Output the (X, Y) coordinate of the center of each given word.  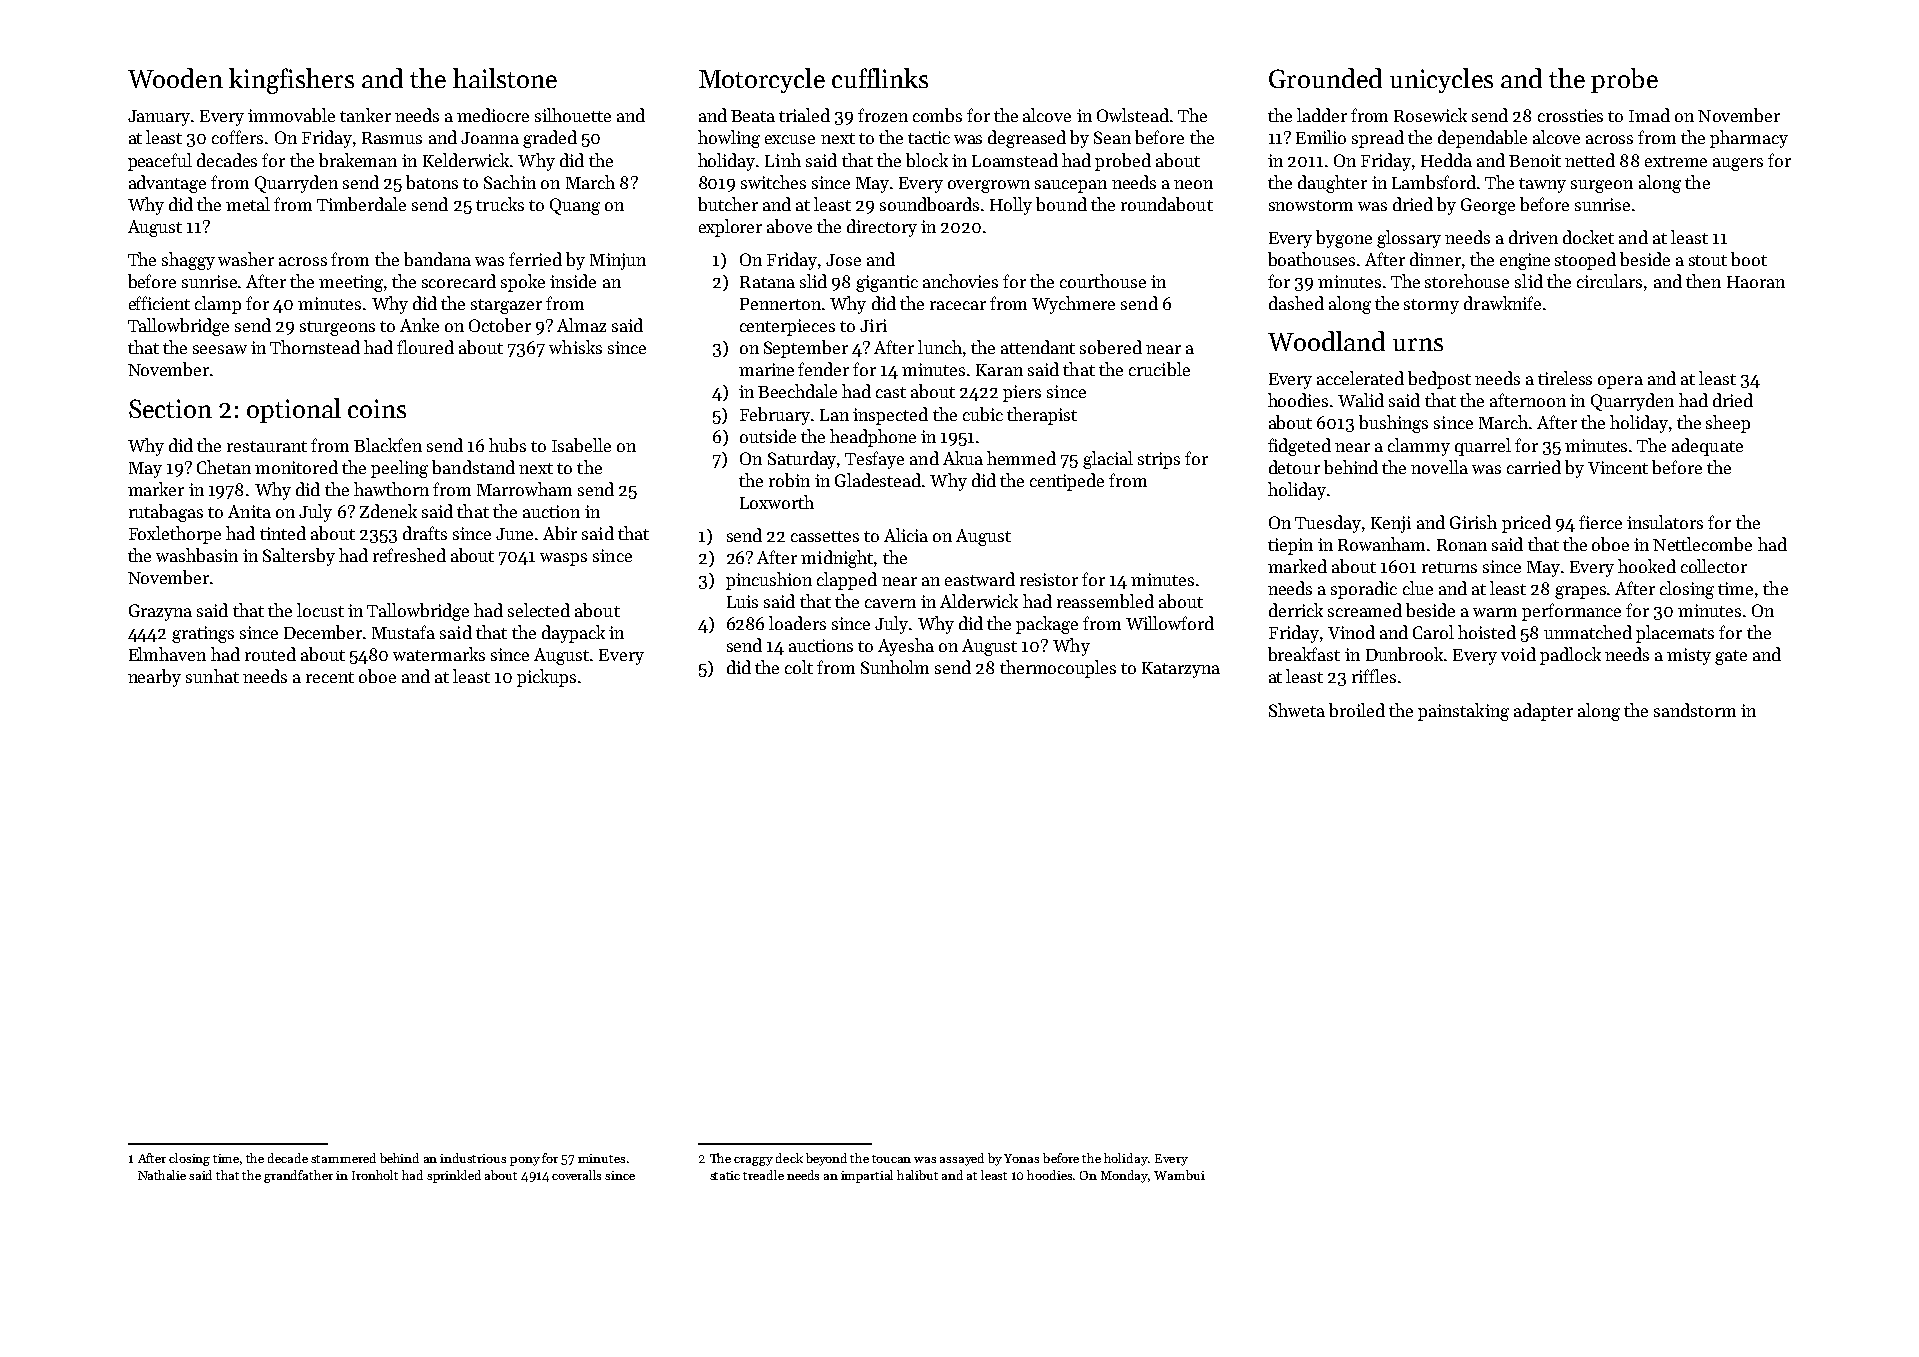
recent (330, 677)
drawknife (1502, 303)
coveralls (576, 1175)
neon (1193, 184)
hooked (1647, 566)
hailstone (505, 78)
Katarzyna (1181, 670)
